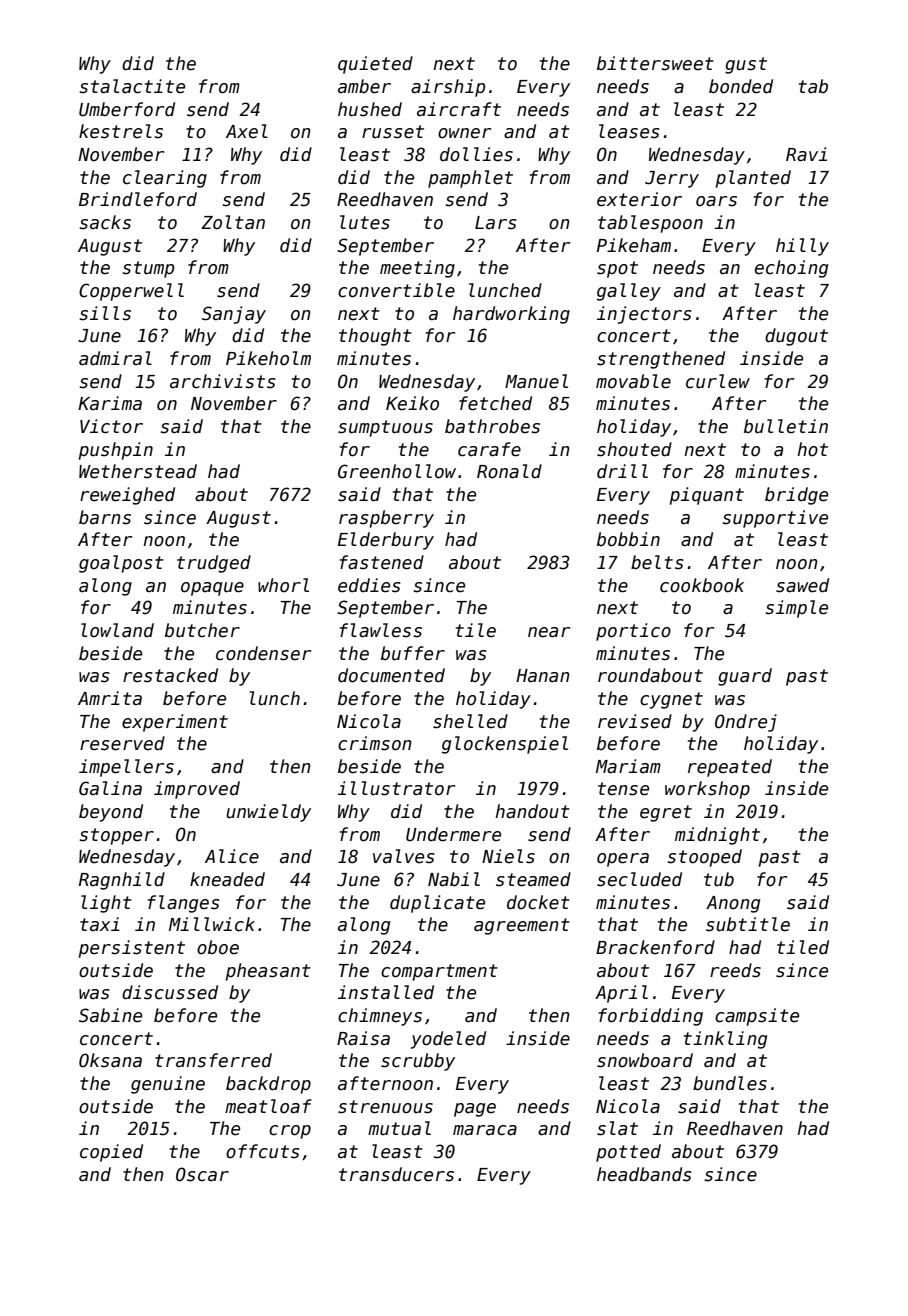 Image resolution: width=908 pixels, height=1316 pixels. Describe the element at coordinates (509, 471) in the screenshot. I see `Ronald` at that location.
